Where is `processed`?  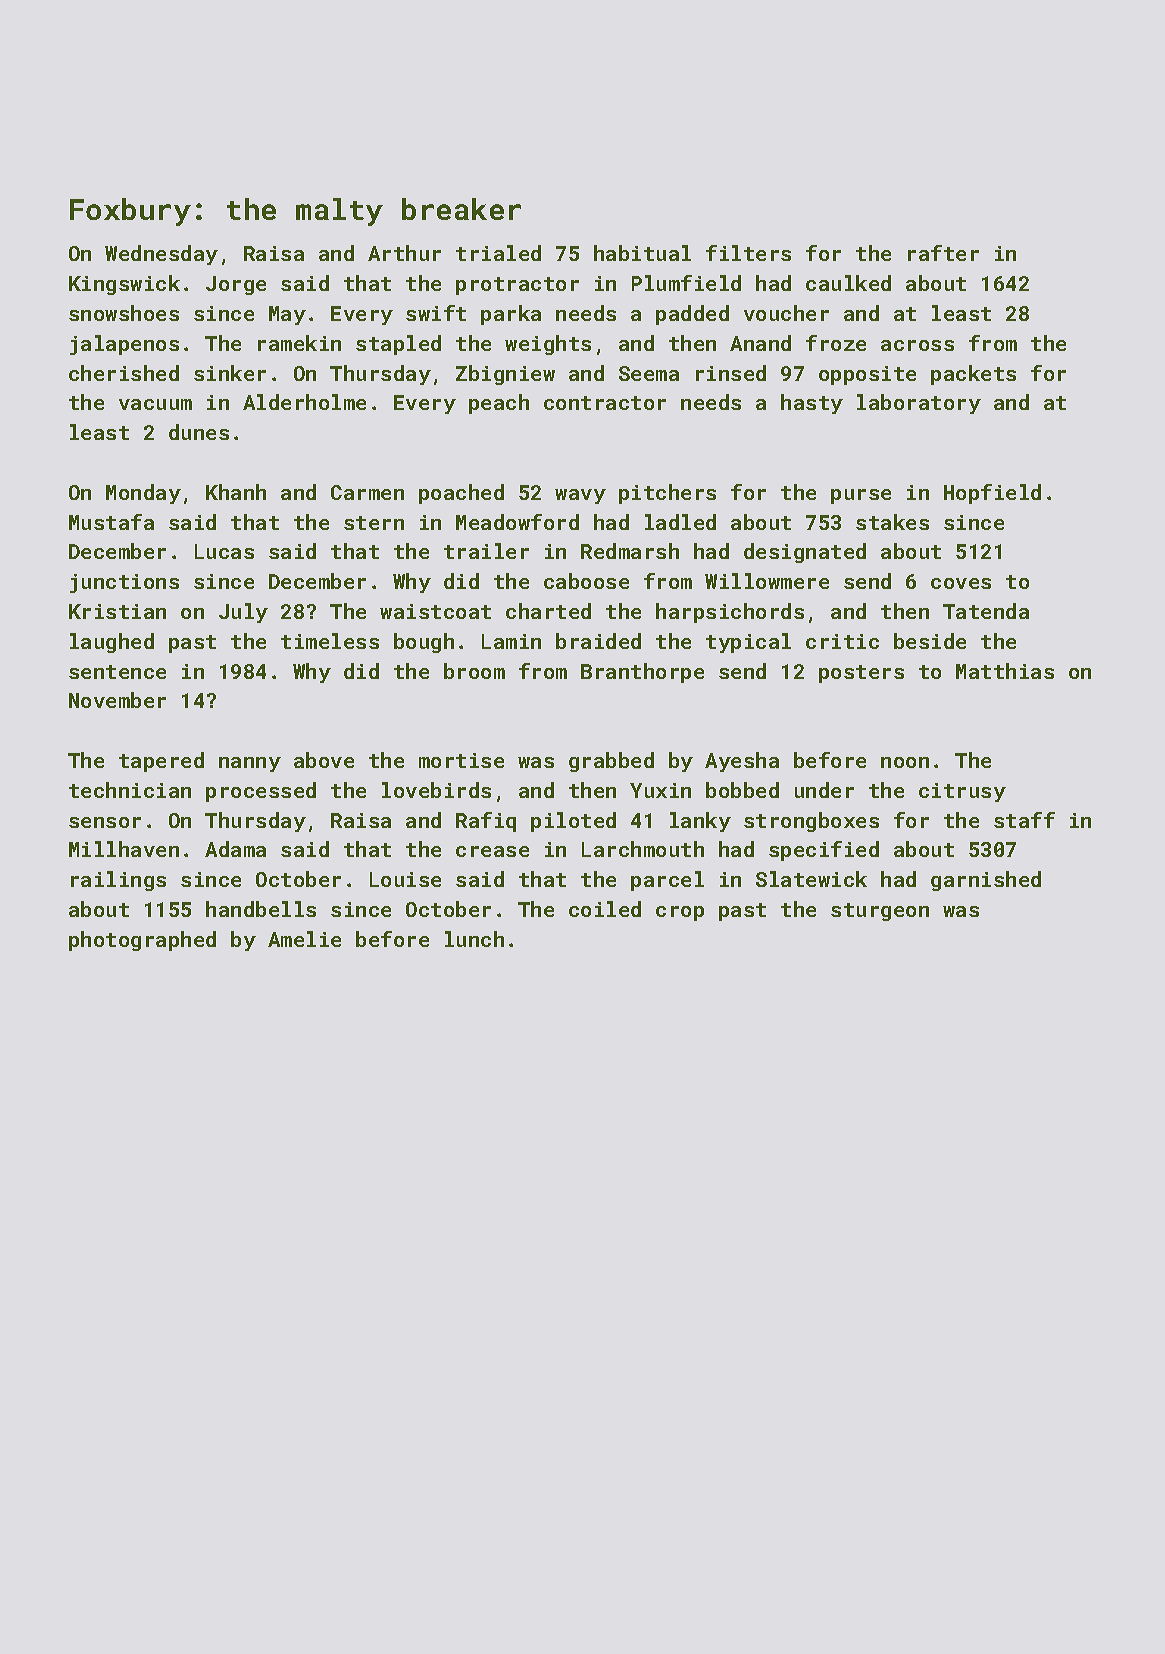
processed is located at coordinates (261, 792).
